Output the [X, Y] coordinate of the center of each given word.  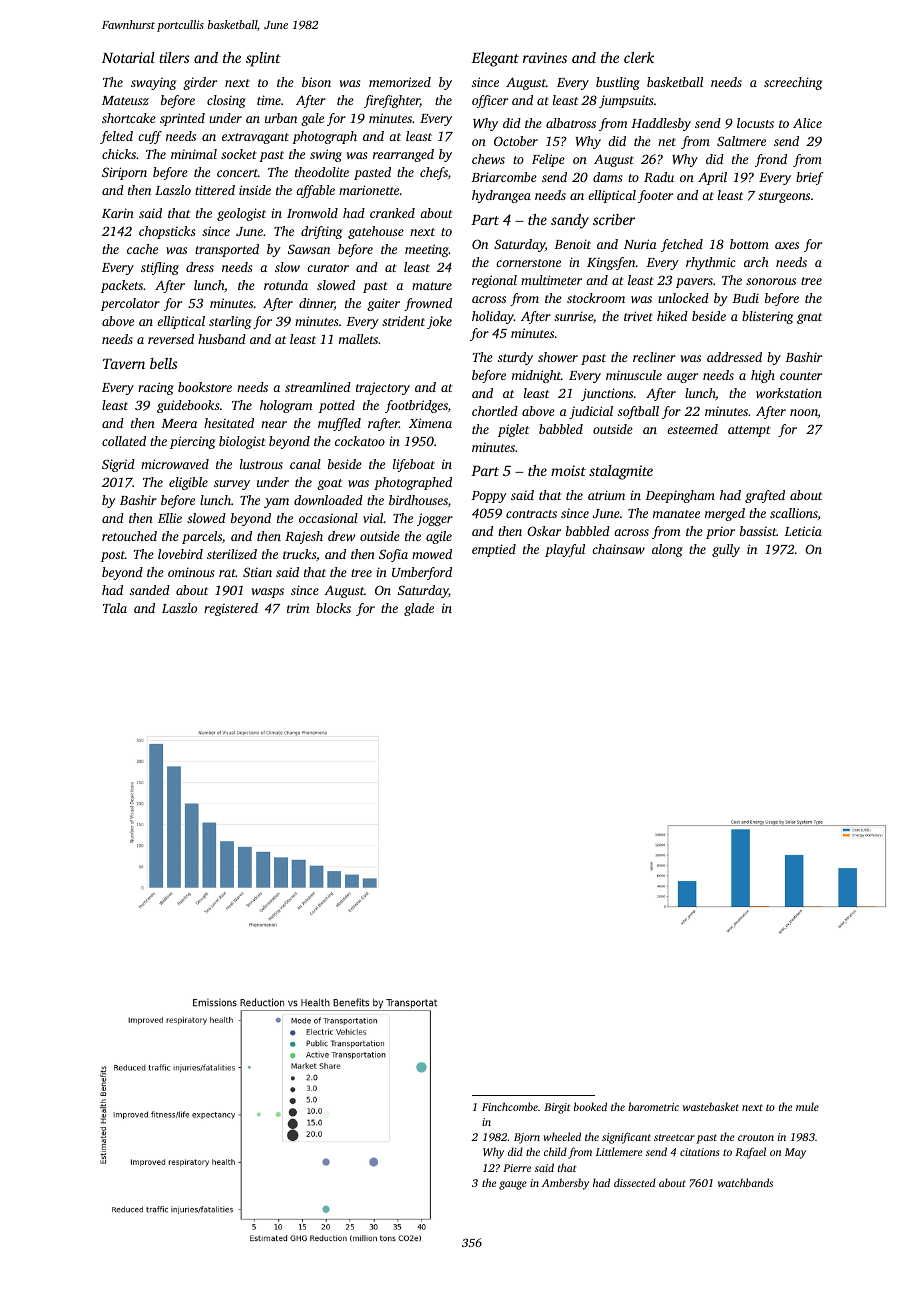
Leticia [803, 531]
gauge [513, 1185]
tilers [174, 57]
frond [771, 160]
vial [373, 518]
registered [231, 609]
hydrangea [501, 196]
